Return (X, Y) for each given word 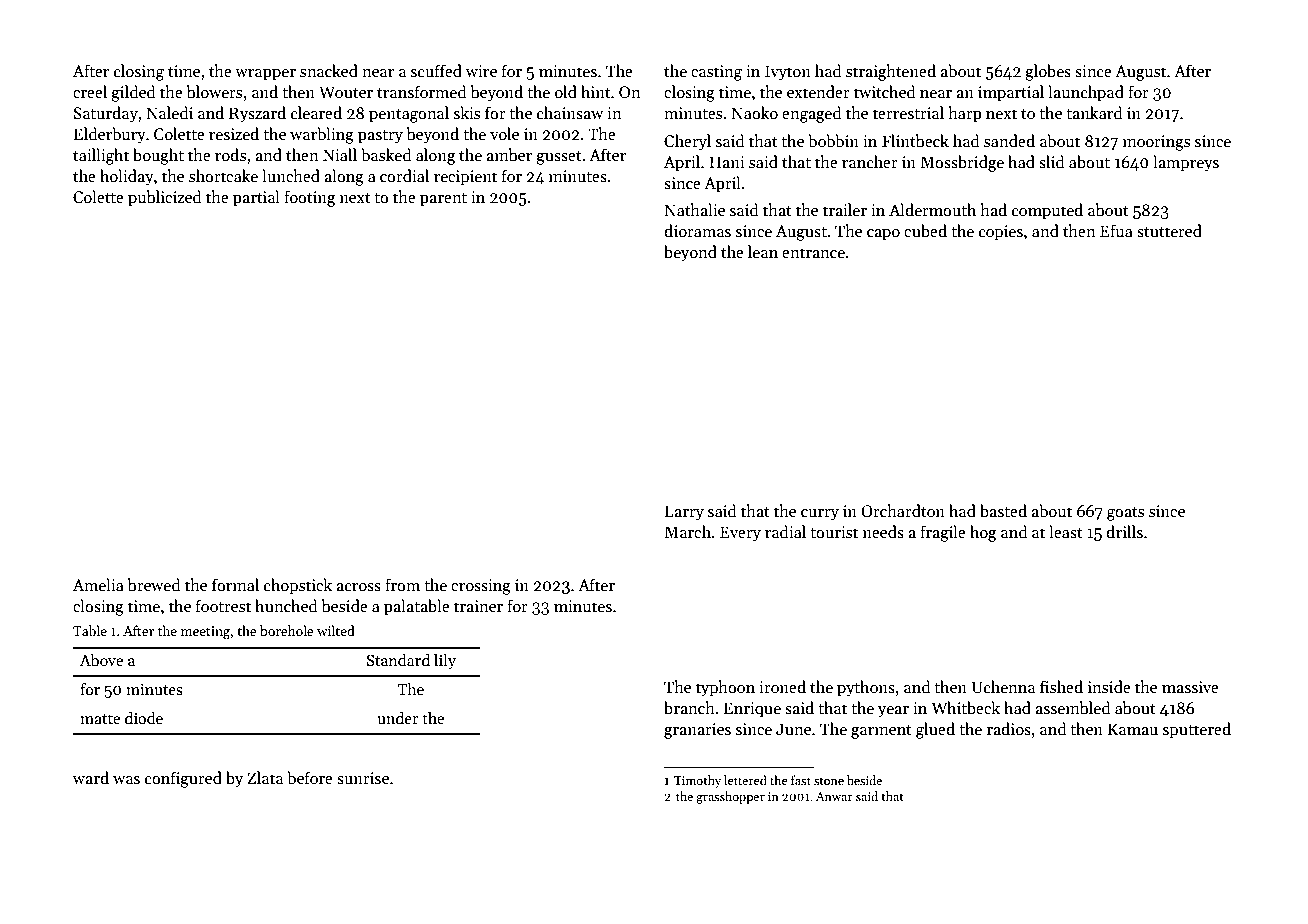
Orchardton (903, 510)
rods (230, 154)
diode (144, 718)
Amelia (98, 584)
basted (1003, 510)
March (688, 531)
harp (965, 114)
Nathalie (694, 209)
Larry (684, 513)
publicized (165, 198)
